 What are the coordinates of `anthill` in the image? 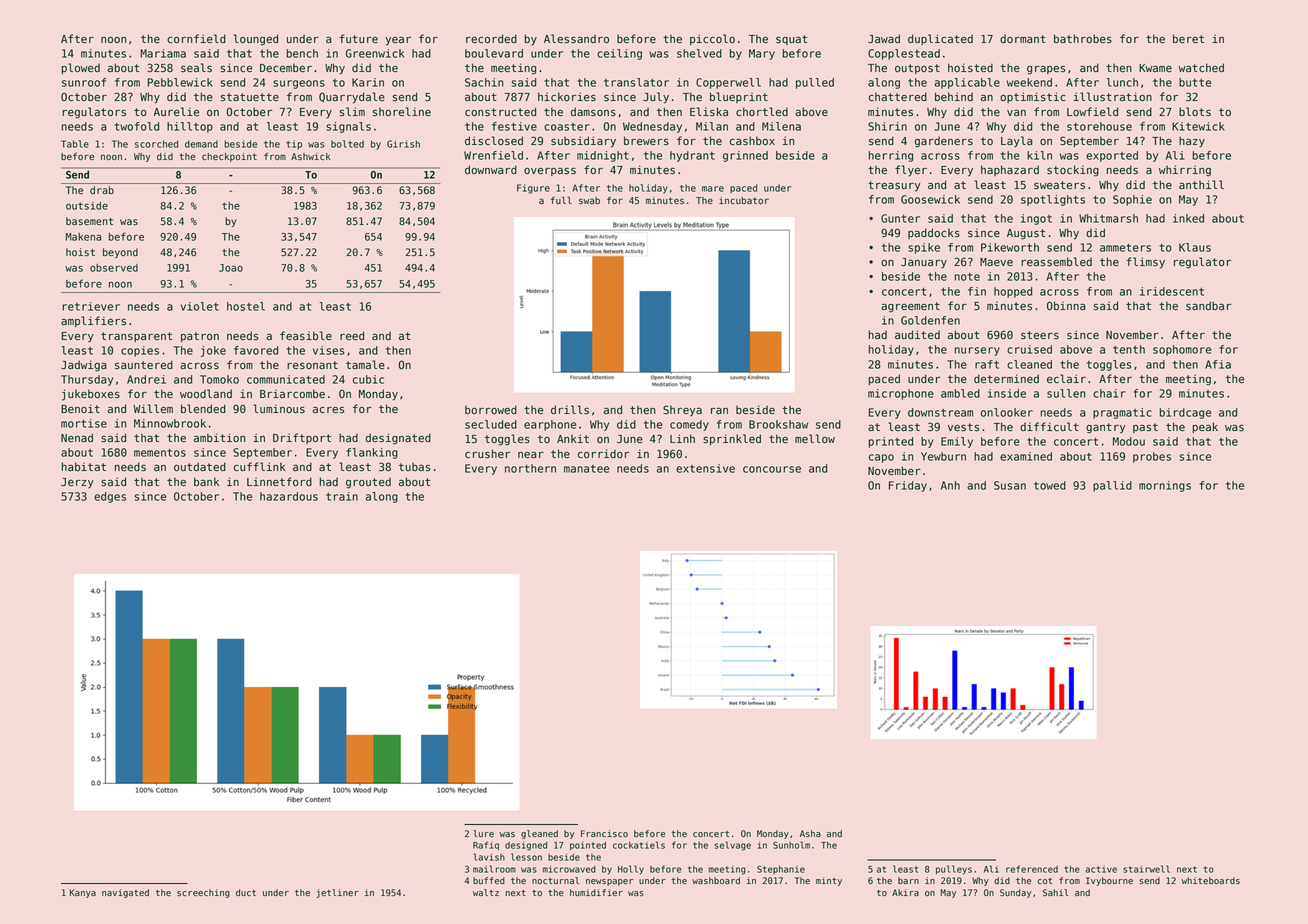 It's located at (1201, 185).
